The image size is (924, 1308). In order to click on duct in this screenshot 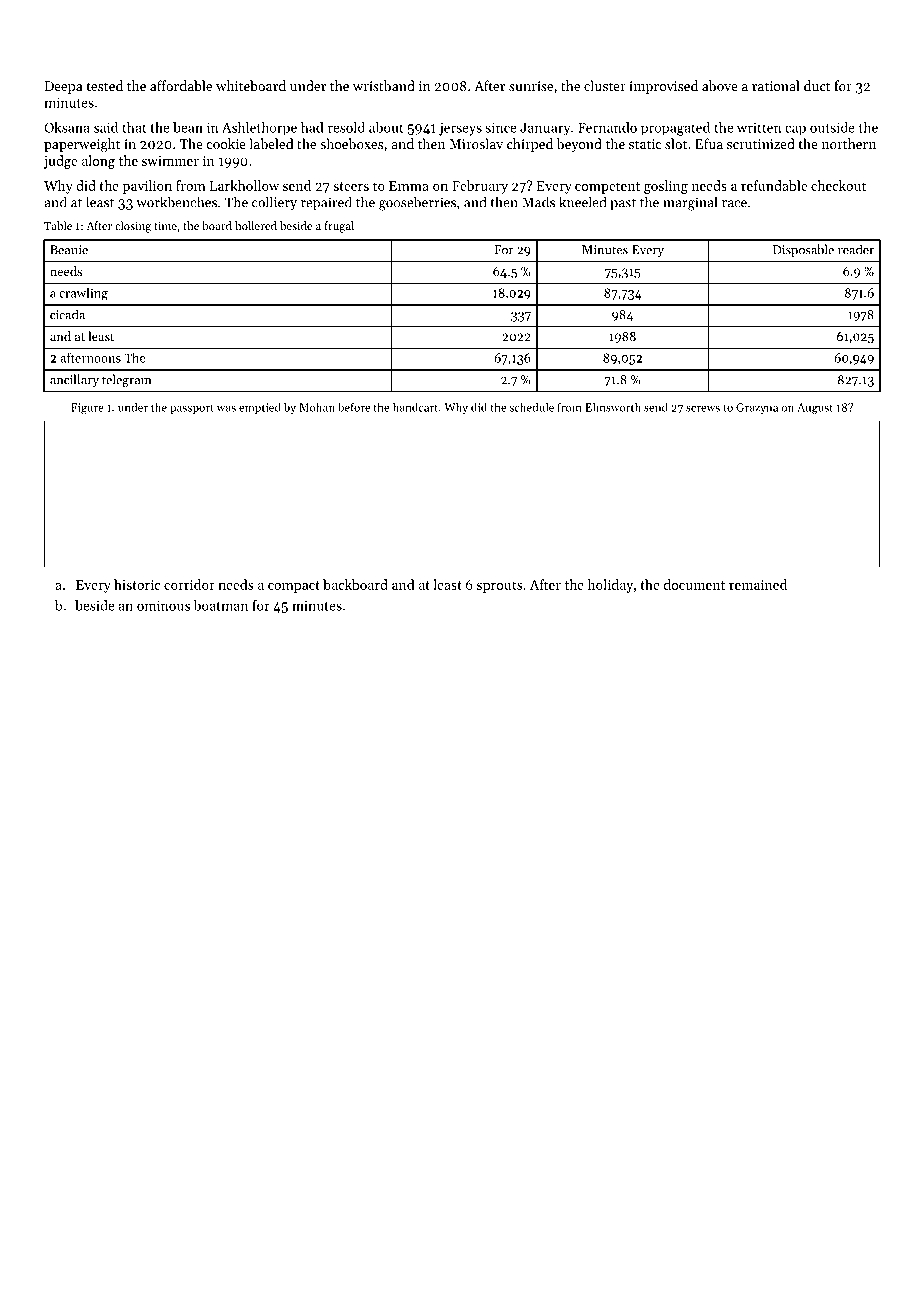, I will do `click(817, 85)`.
